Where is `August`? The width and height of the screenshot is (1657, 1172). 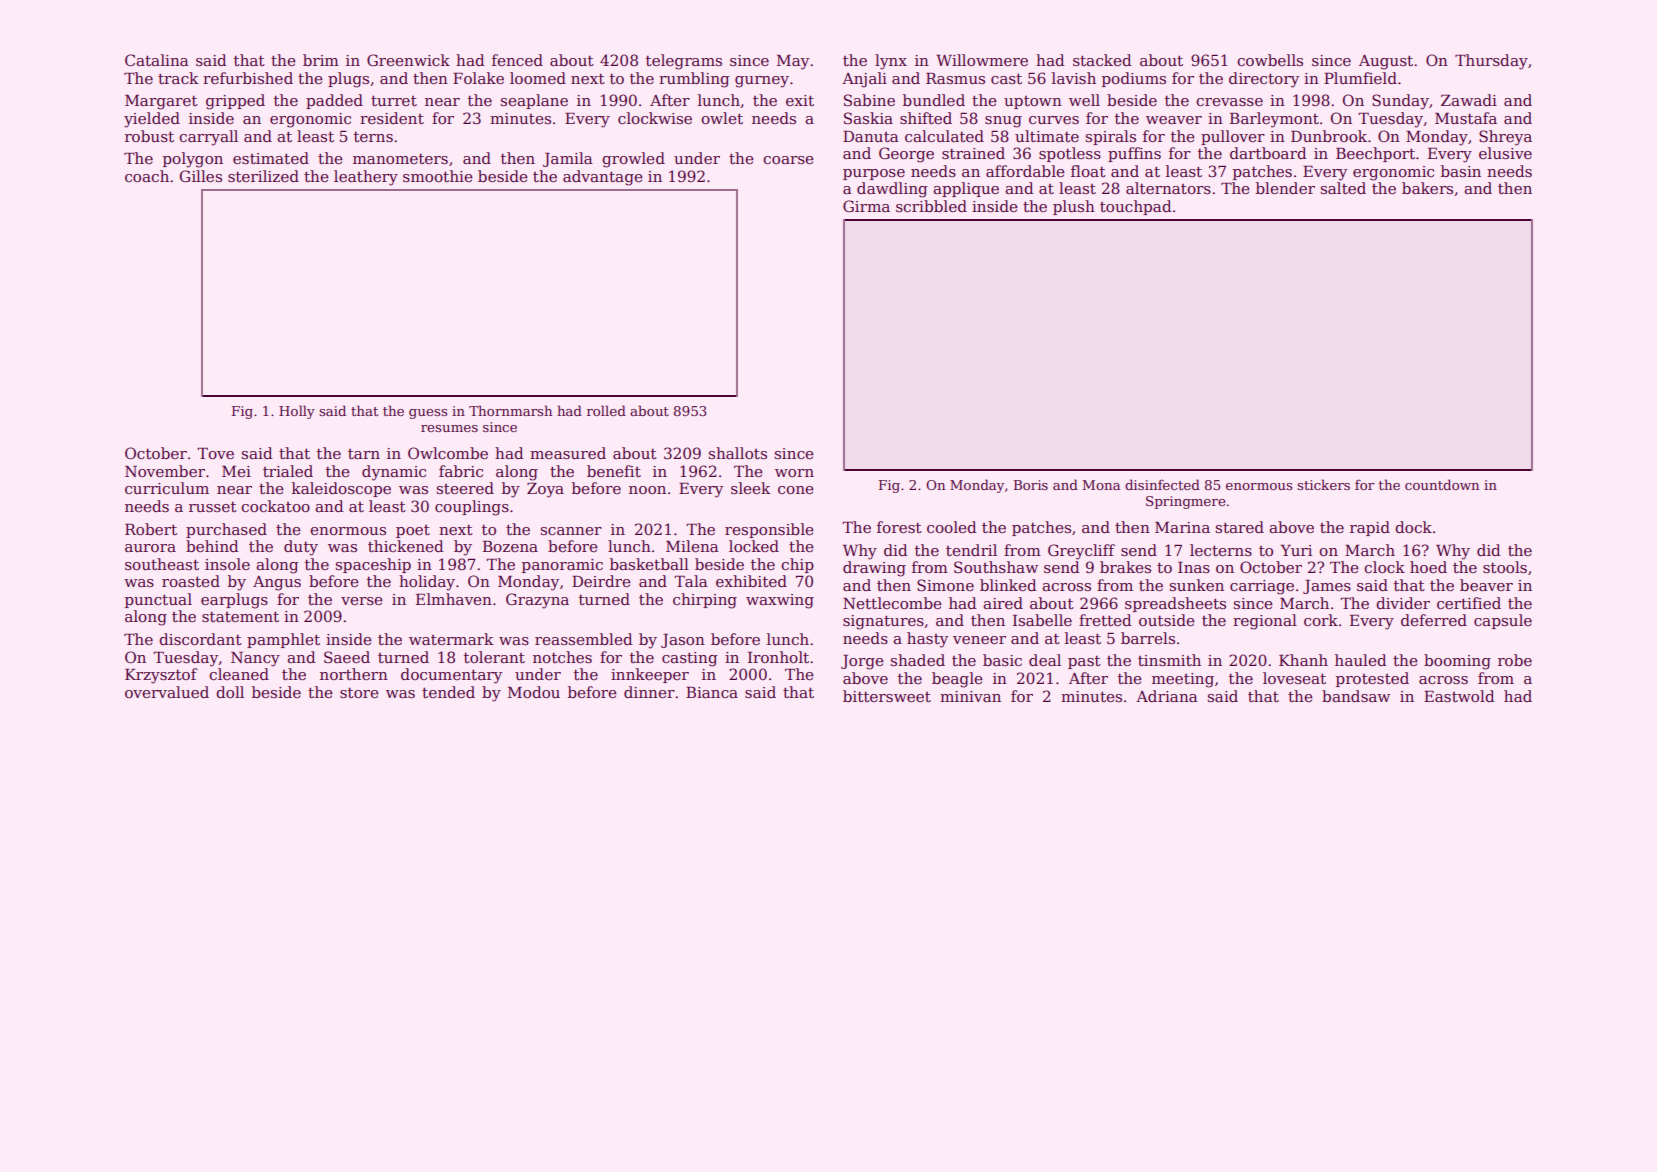 August is located at coordinates (1386, 62).
